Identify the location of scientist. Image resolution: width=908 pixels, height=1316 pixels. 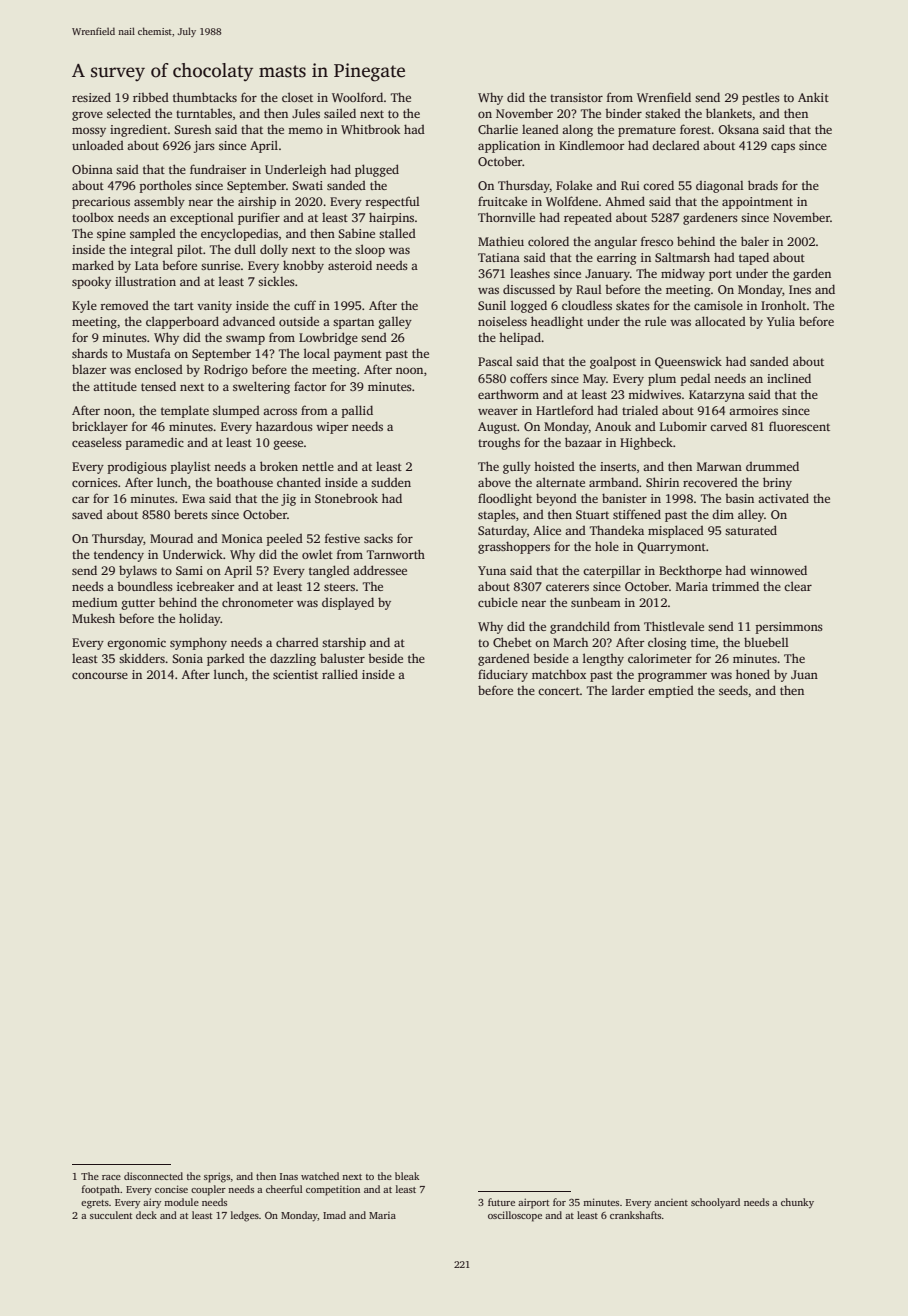
(295, 674).
